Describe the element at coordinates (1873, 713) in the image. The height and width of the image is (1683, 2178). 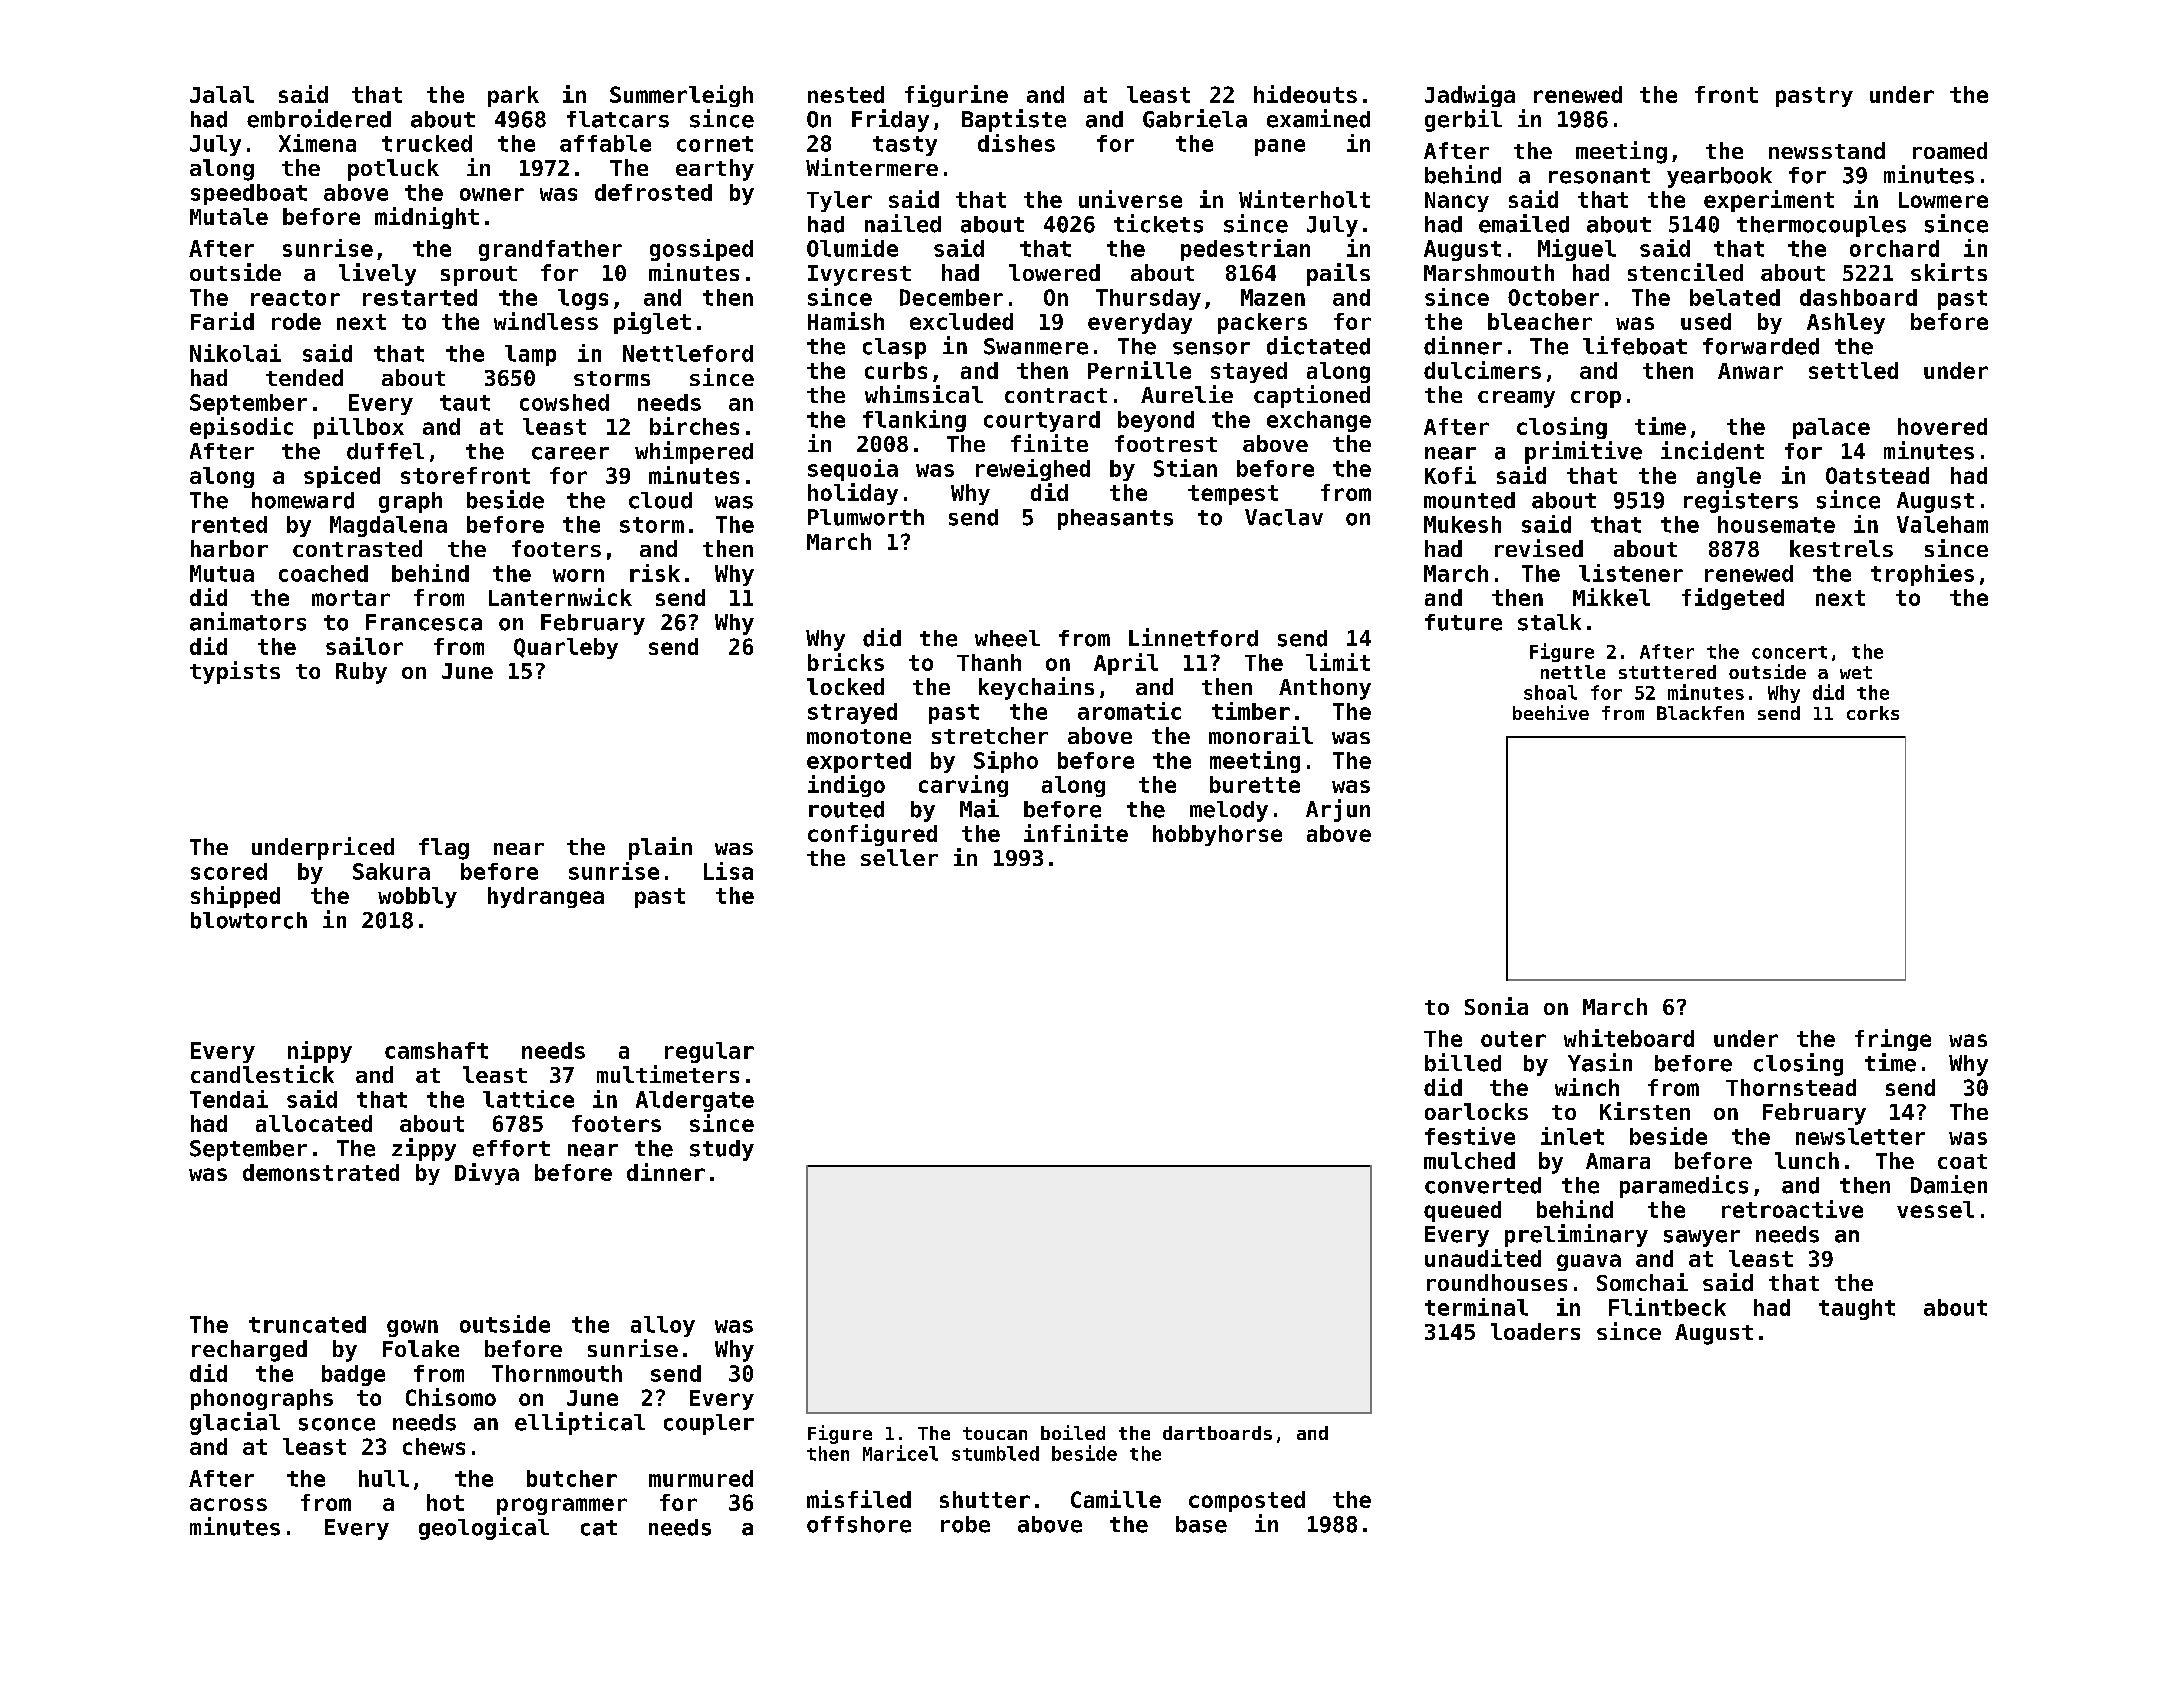
I see `corks` at that location.
